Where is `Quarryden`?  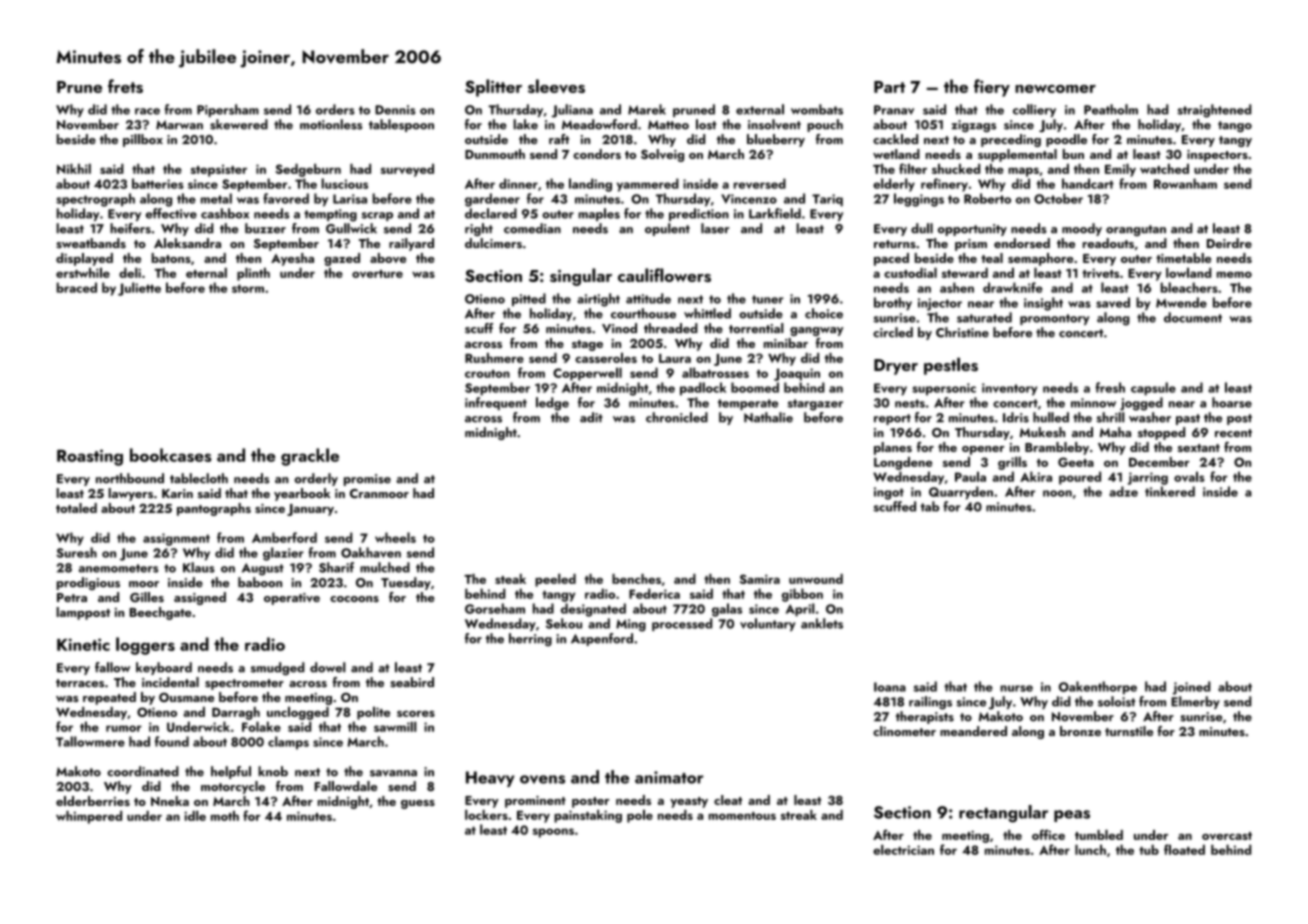
Quarryden is located at coordinates (961, 493).
